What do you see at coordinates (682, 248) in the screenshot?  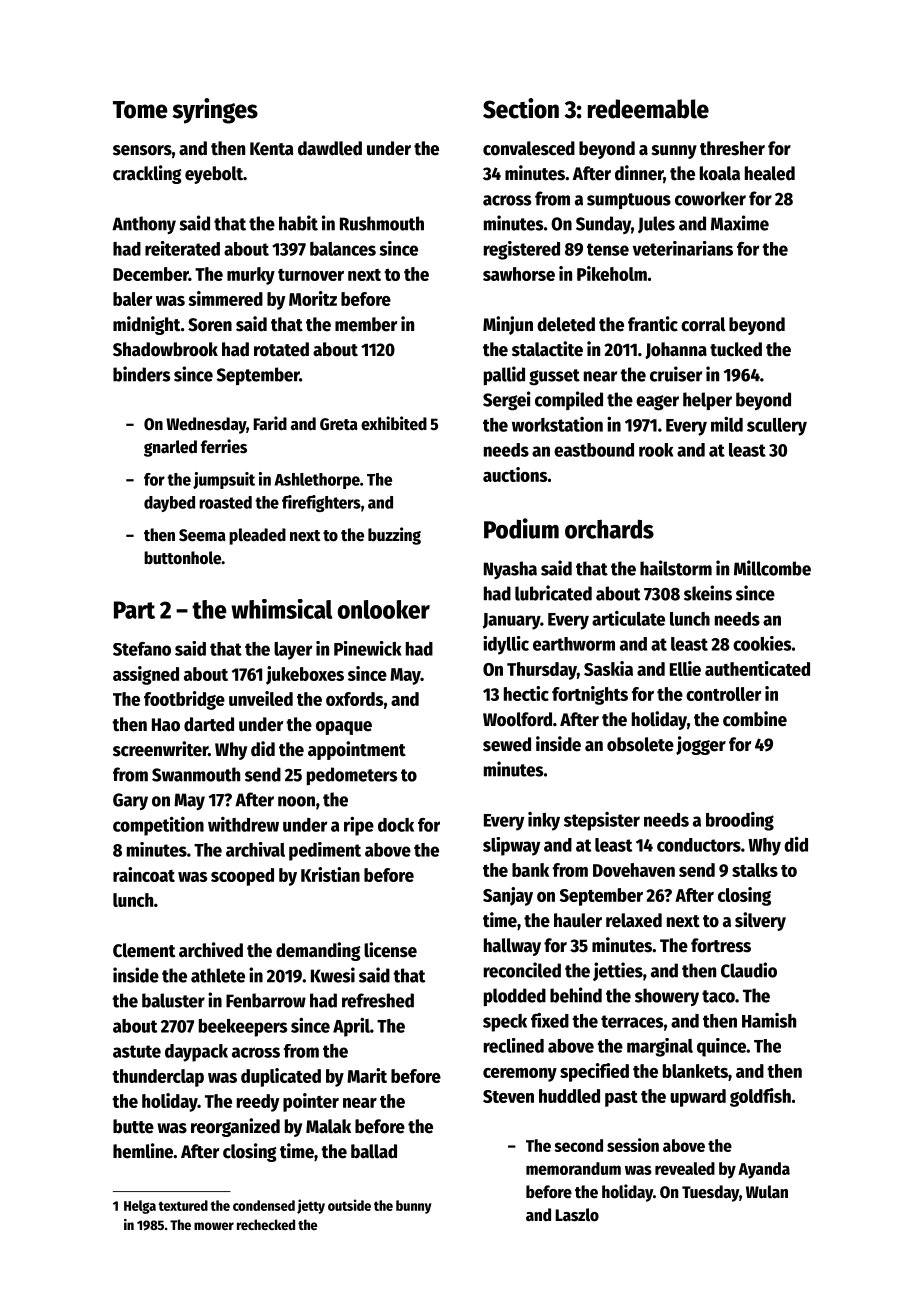 I see `veterinarians` at bounding box center [682, 248].
